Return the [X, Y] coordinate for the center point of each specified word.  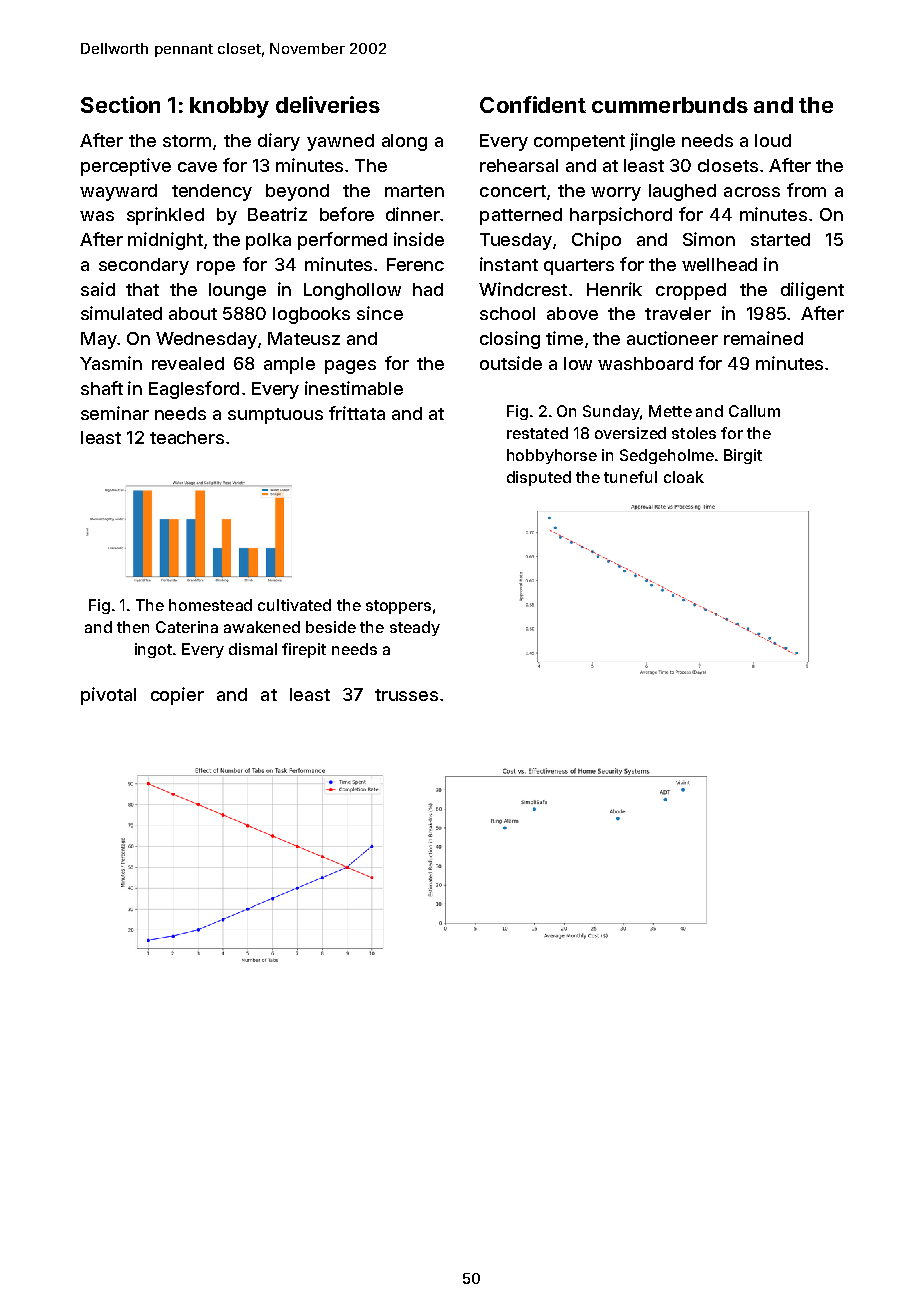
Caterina [187, 627]
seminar [115, 413]
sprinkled [165, 216]
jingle [652, 142]
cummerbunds [670, 105]
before [347, 214]
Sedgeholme [667, 456]
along [404, 142]
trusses [406, 695]
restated [537, 433]
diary [279, 142]
